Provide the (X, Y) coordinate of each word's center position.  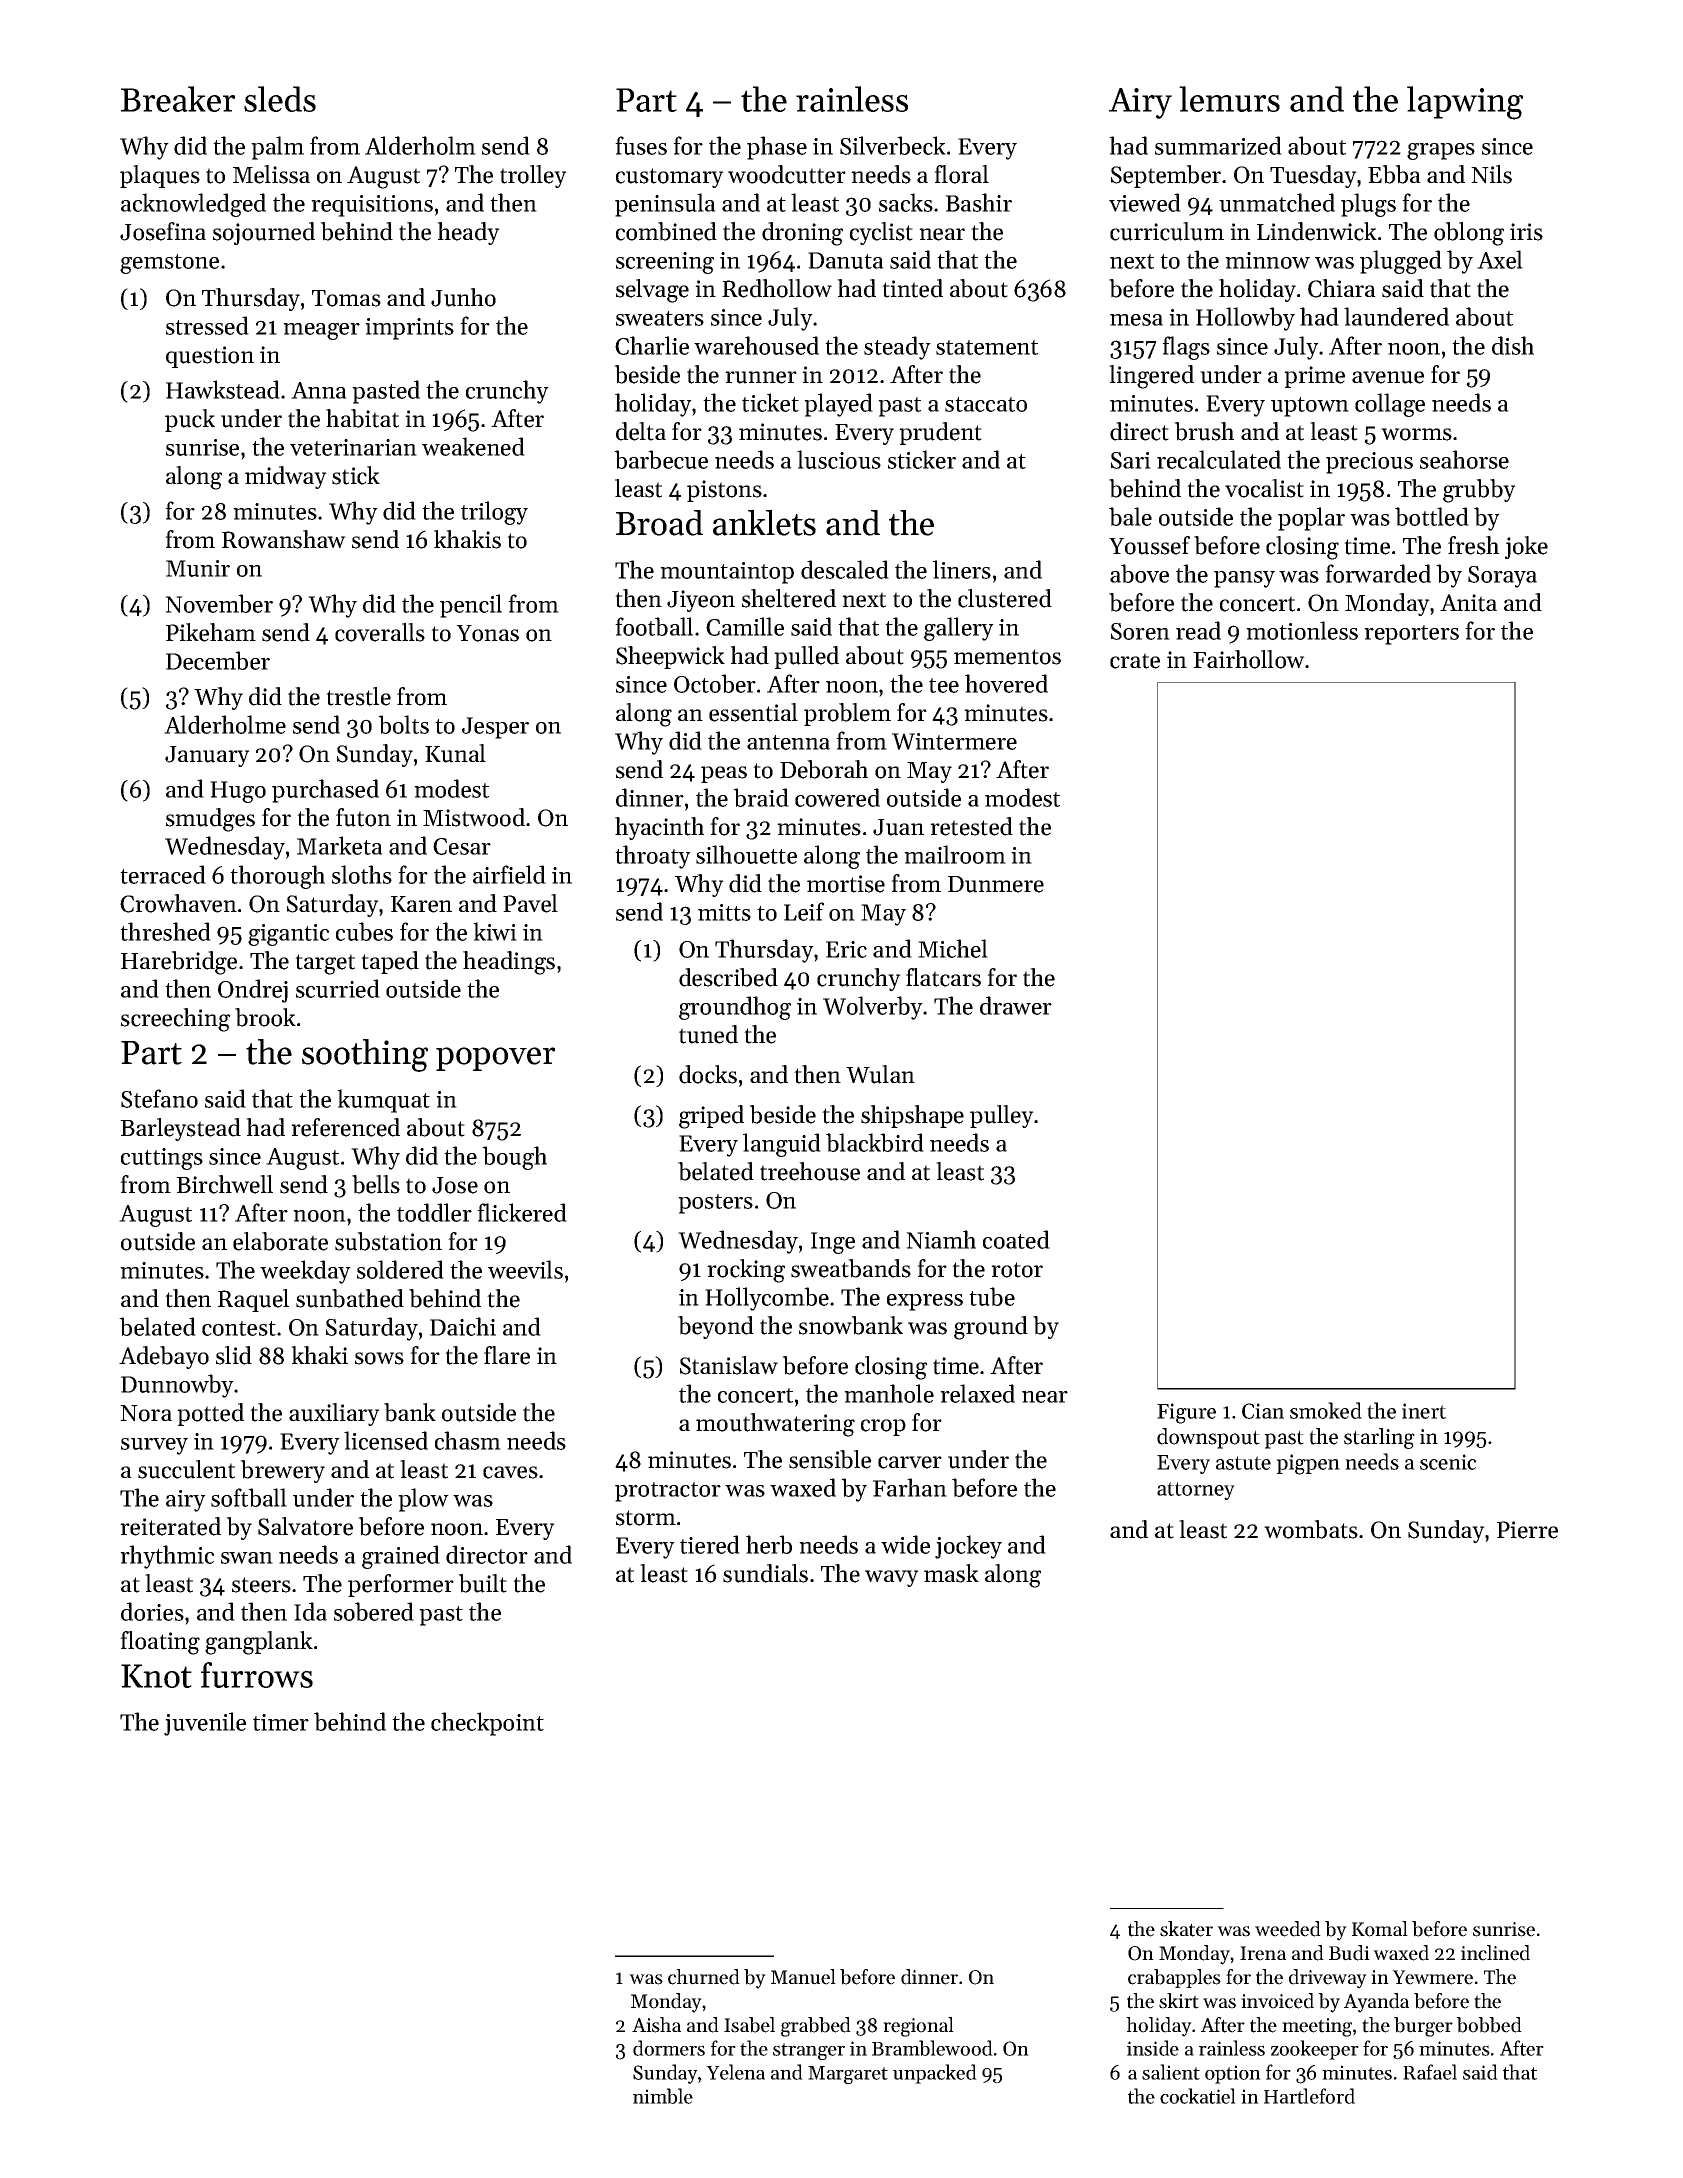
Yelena (735, 2072)
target (325, 964)
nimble (663, 2096)
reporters (1411, 635)
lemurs (1229, 99)
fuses (641, 145)
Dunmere (996, 884)
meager (321, 331)
